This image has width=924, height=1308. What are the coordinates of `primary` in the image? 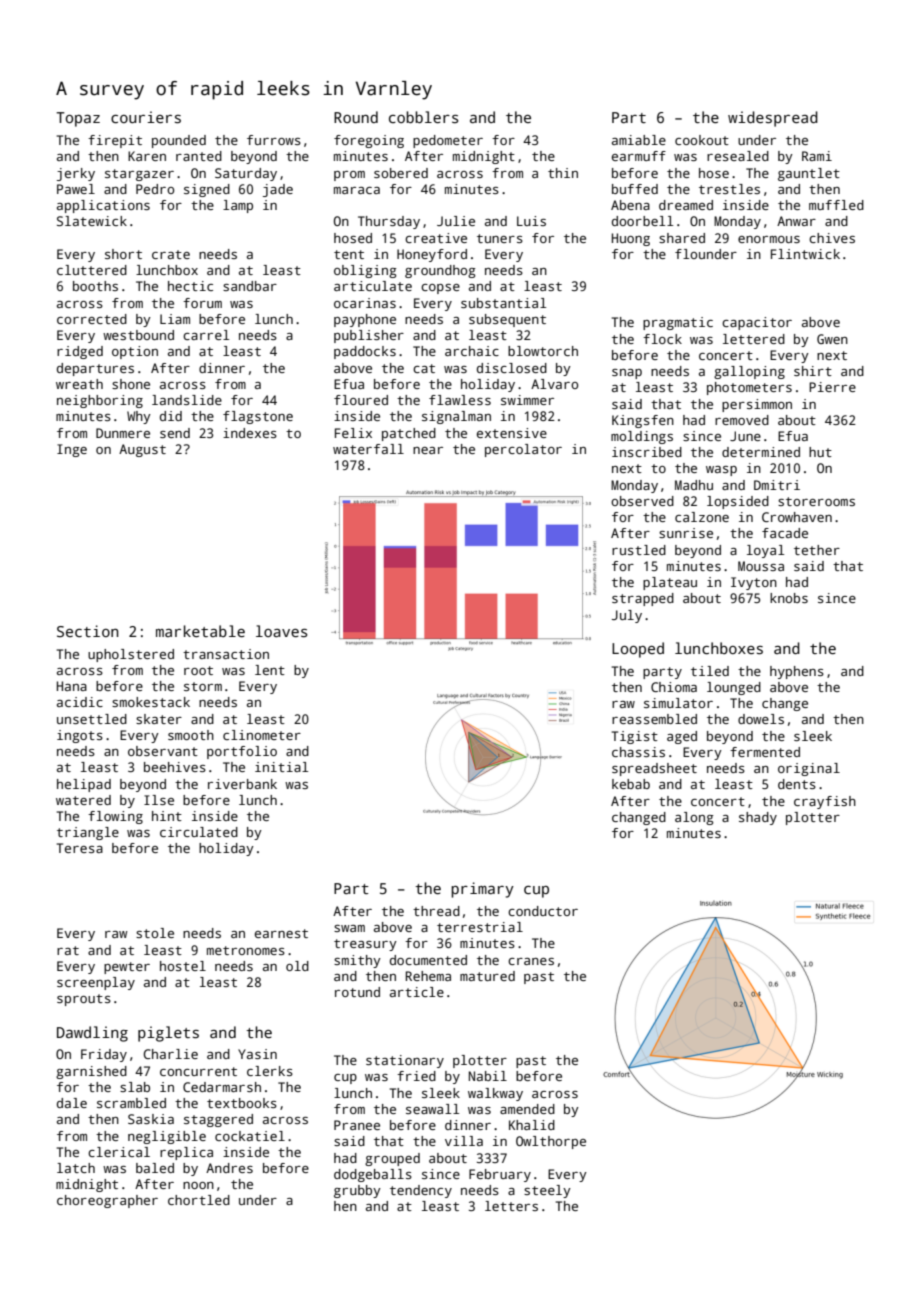 It's located at (482, 890).
